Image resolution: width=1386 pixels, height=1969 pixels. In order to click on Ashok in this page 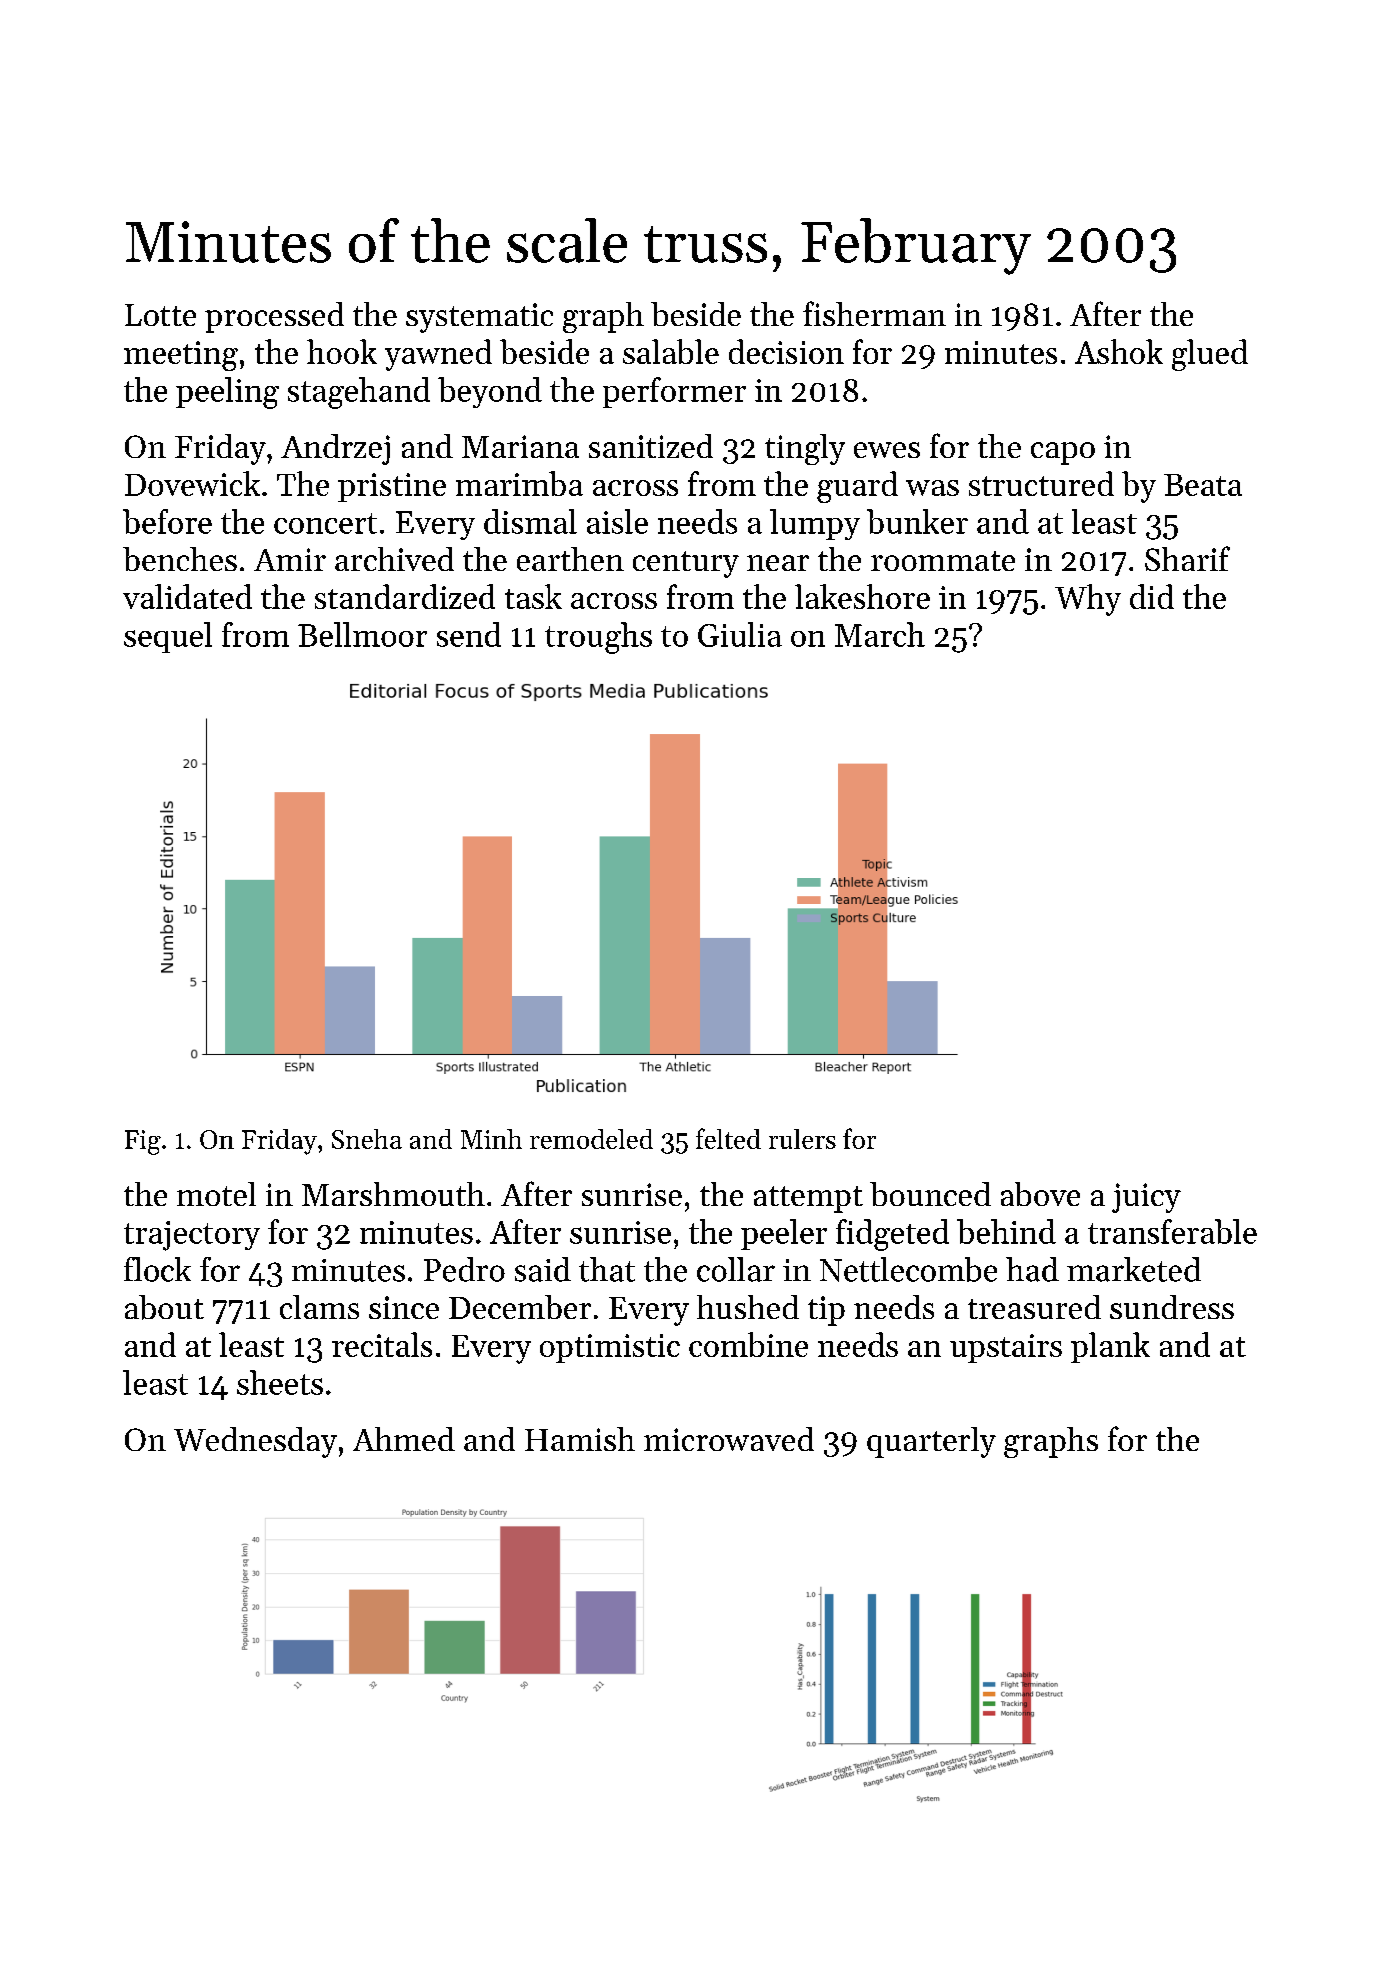, I will do `click(1119, 351)`.
